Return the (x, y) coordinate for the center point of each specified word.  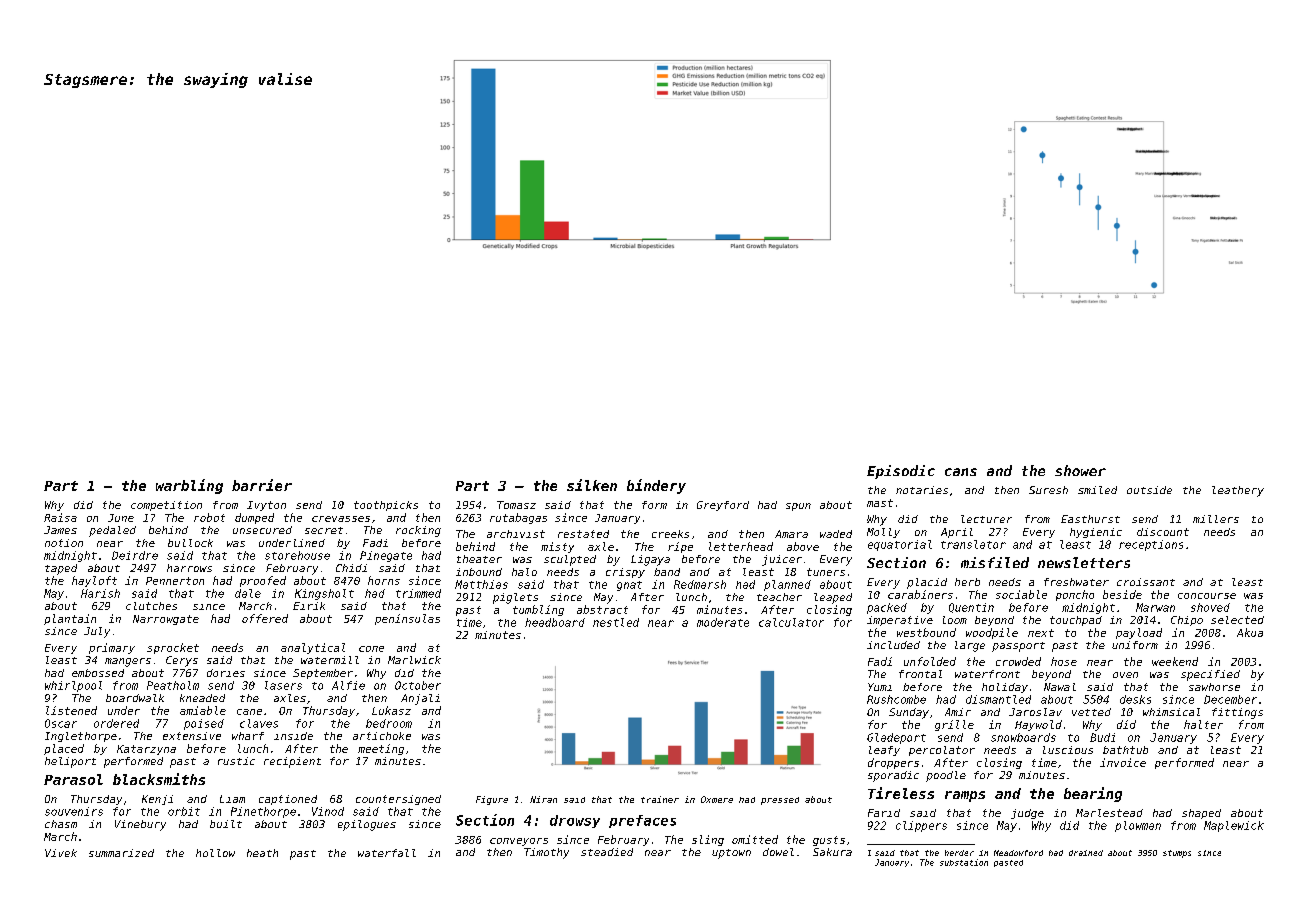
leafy (884, 751)
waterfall (387, 853)
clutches (151, 606)
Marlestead (1109, 813)
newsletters (1084, 562)
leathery (1238, 491)
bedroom (389, 723)
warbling (189, 486)
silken (592, 485)
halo (524, 572)
